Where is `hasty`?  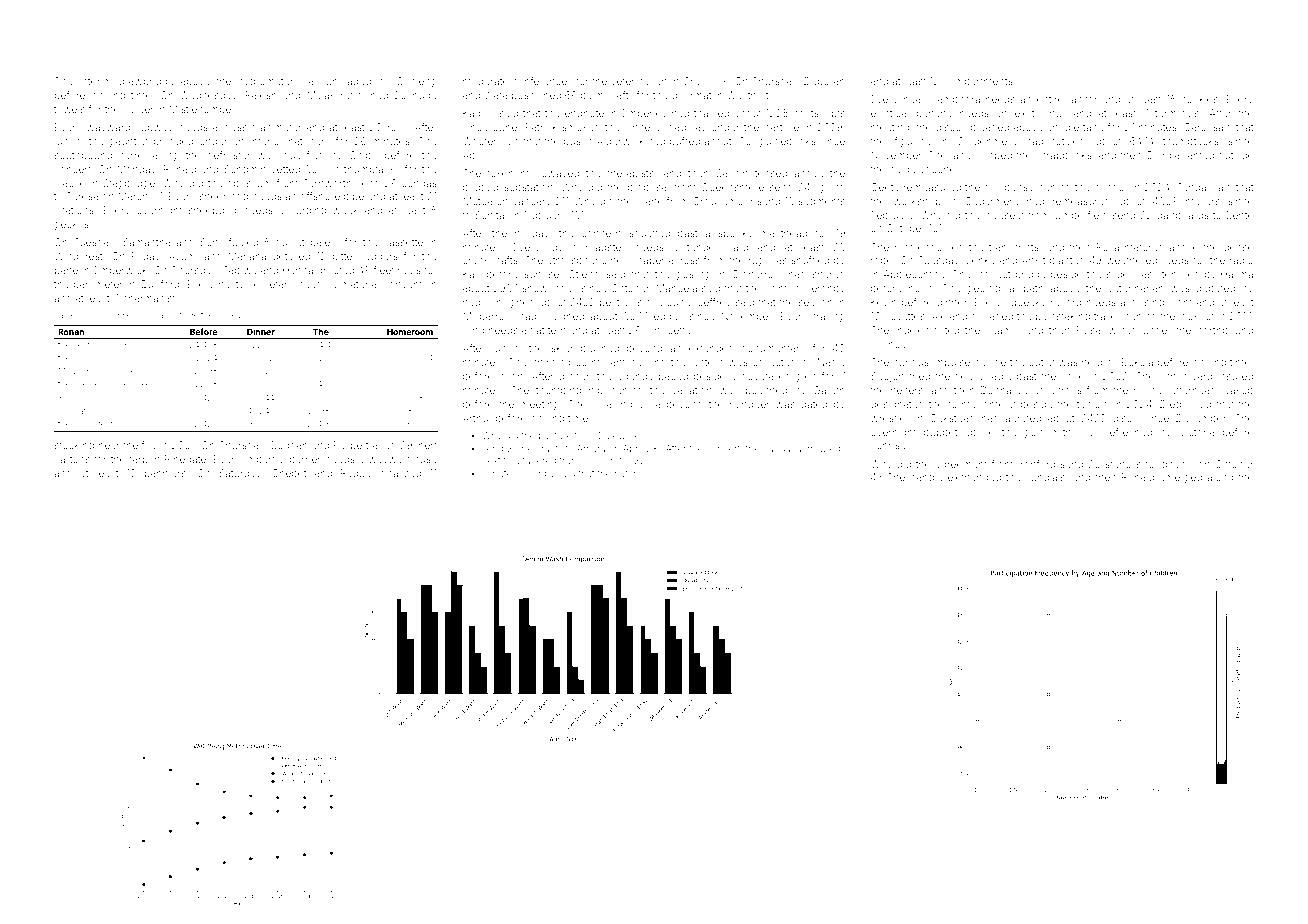 hasty is located at coordinates (231, 285).
